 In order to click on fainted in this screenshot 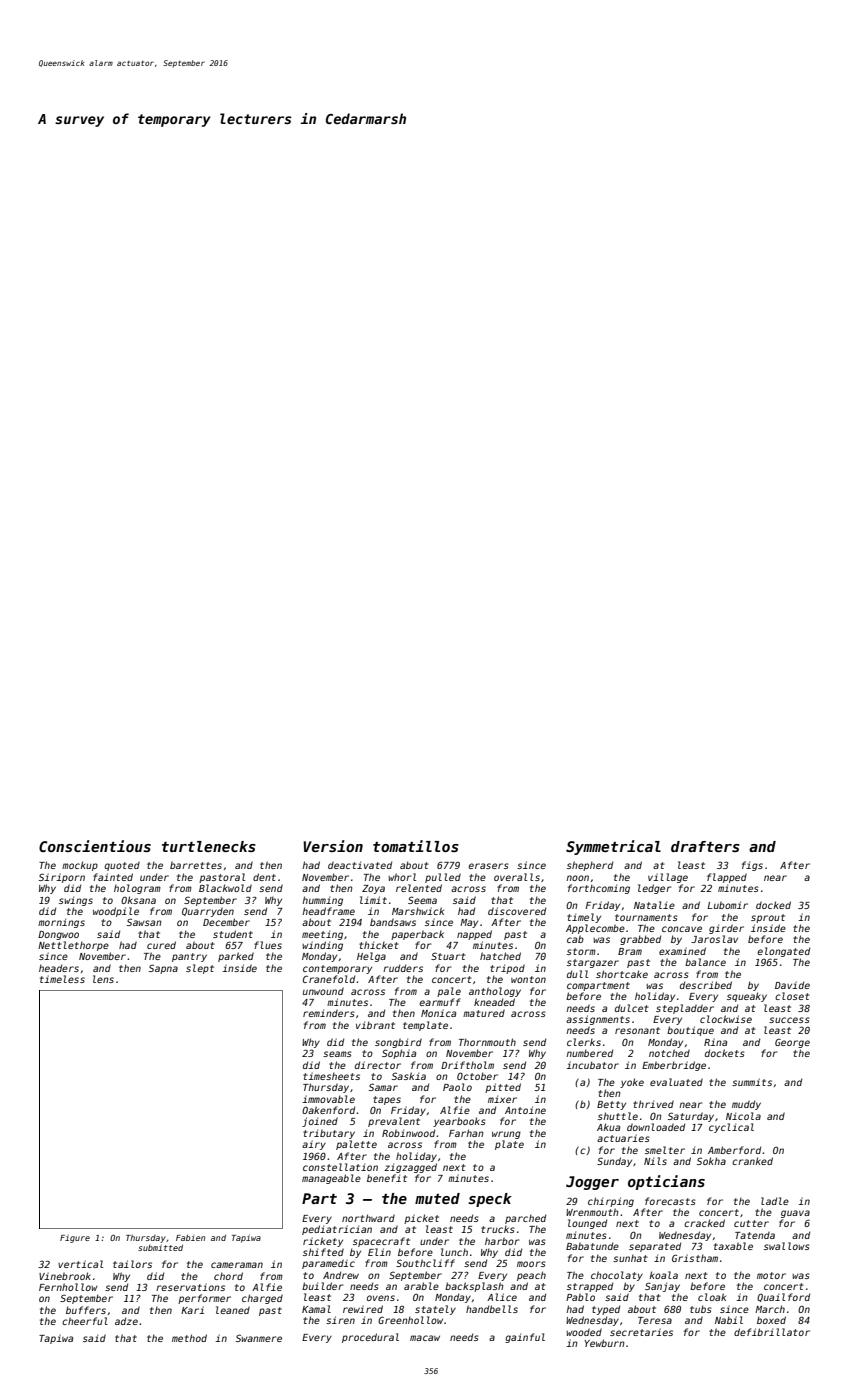, I will do `click(113, 877)`.
